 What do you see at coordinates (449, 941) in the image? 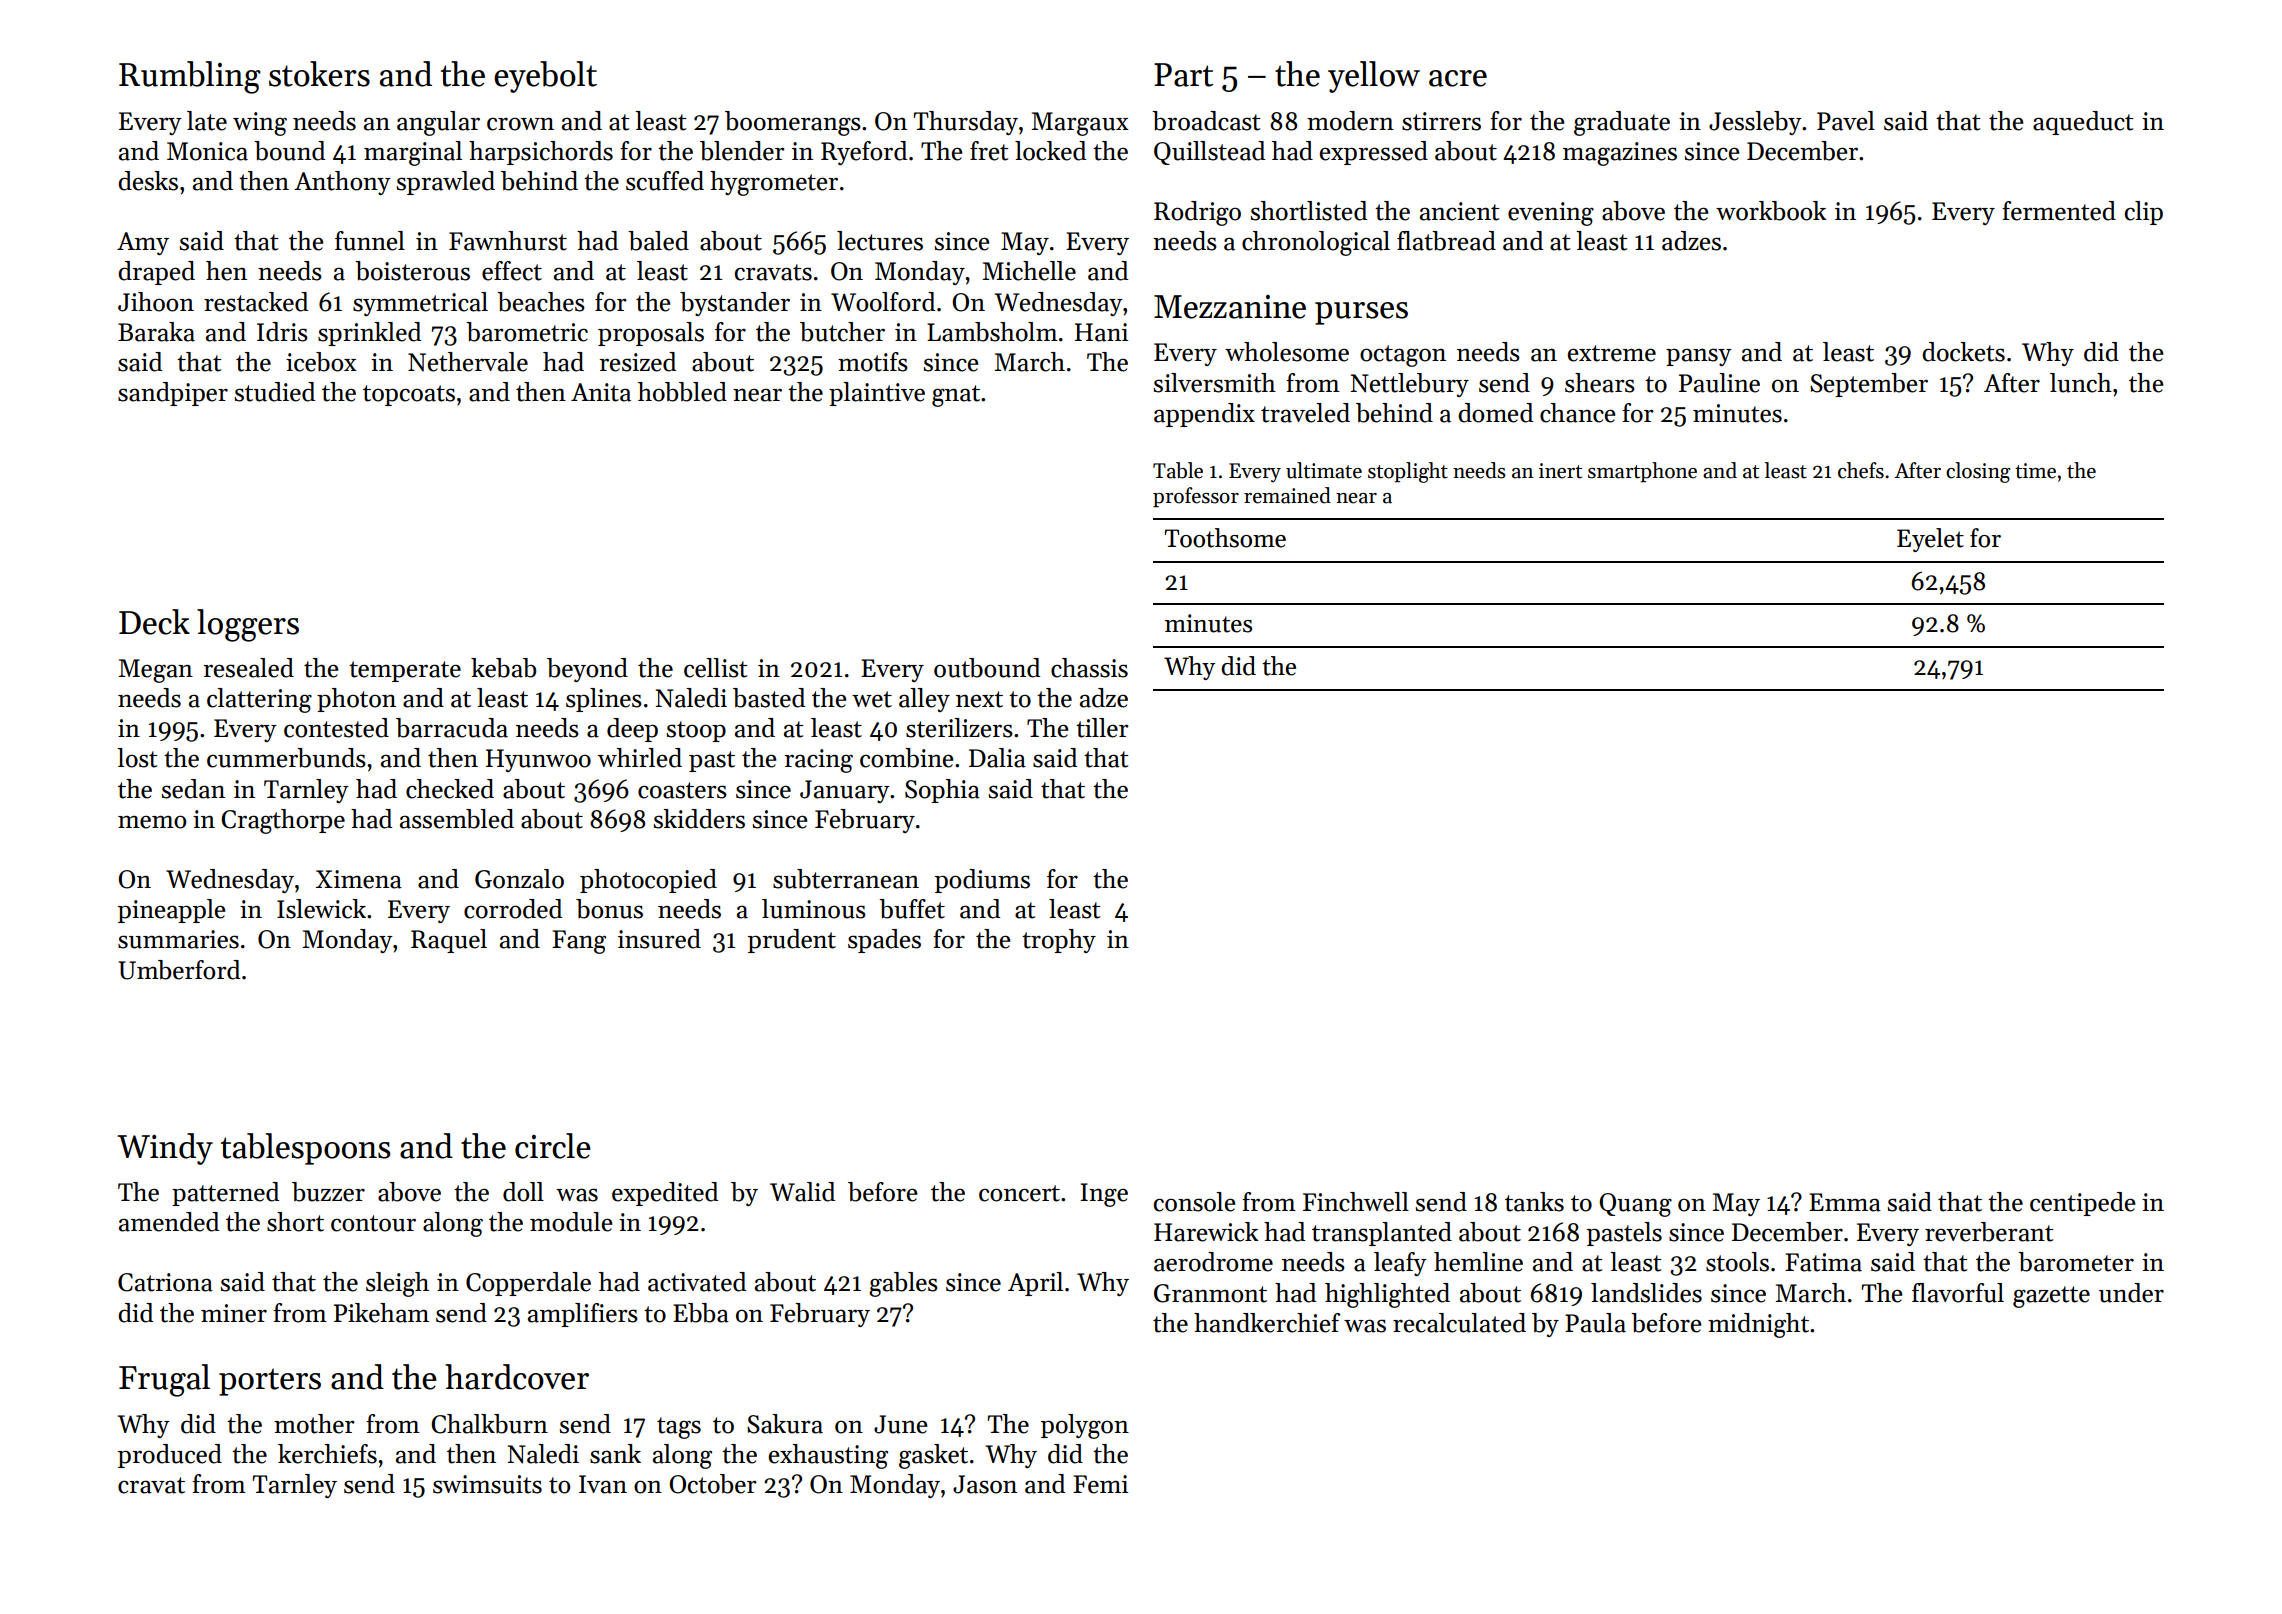
I see `Raquel` at bounding box center [449, 941].
